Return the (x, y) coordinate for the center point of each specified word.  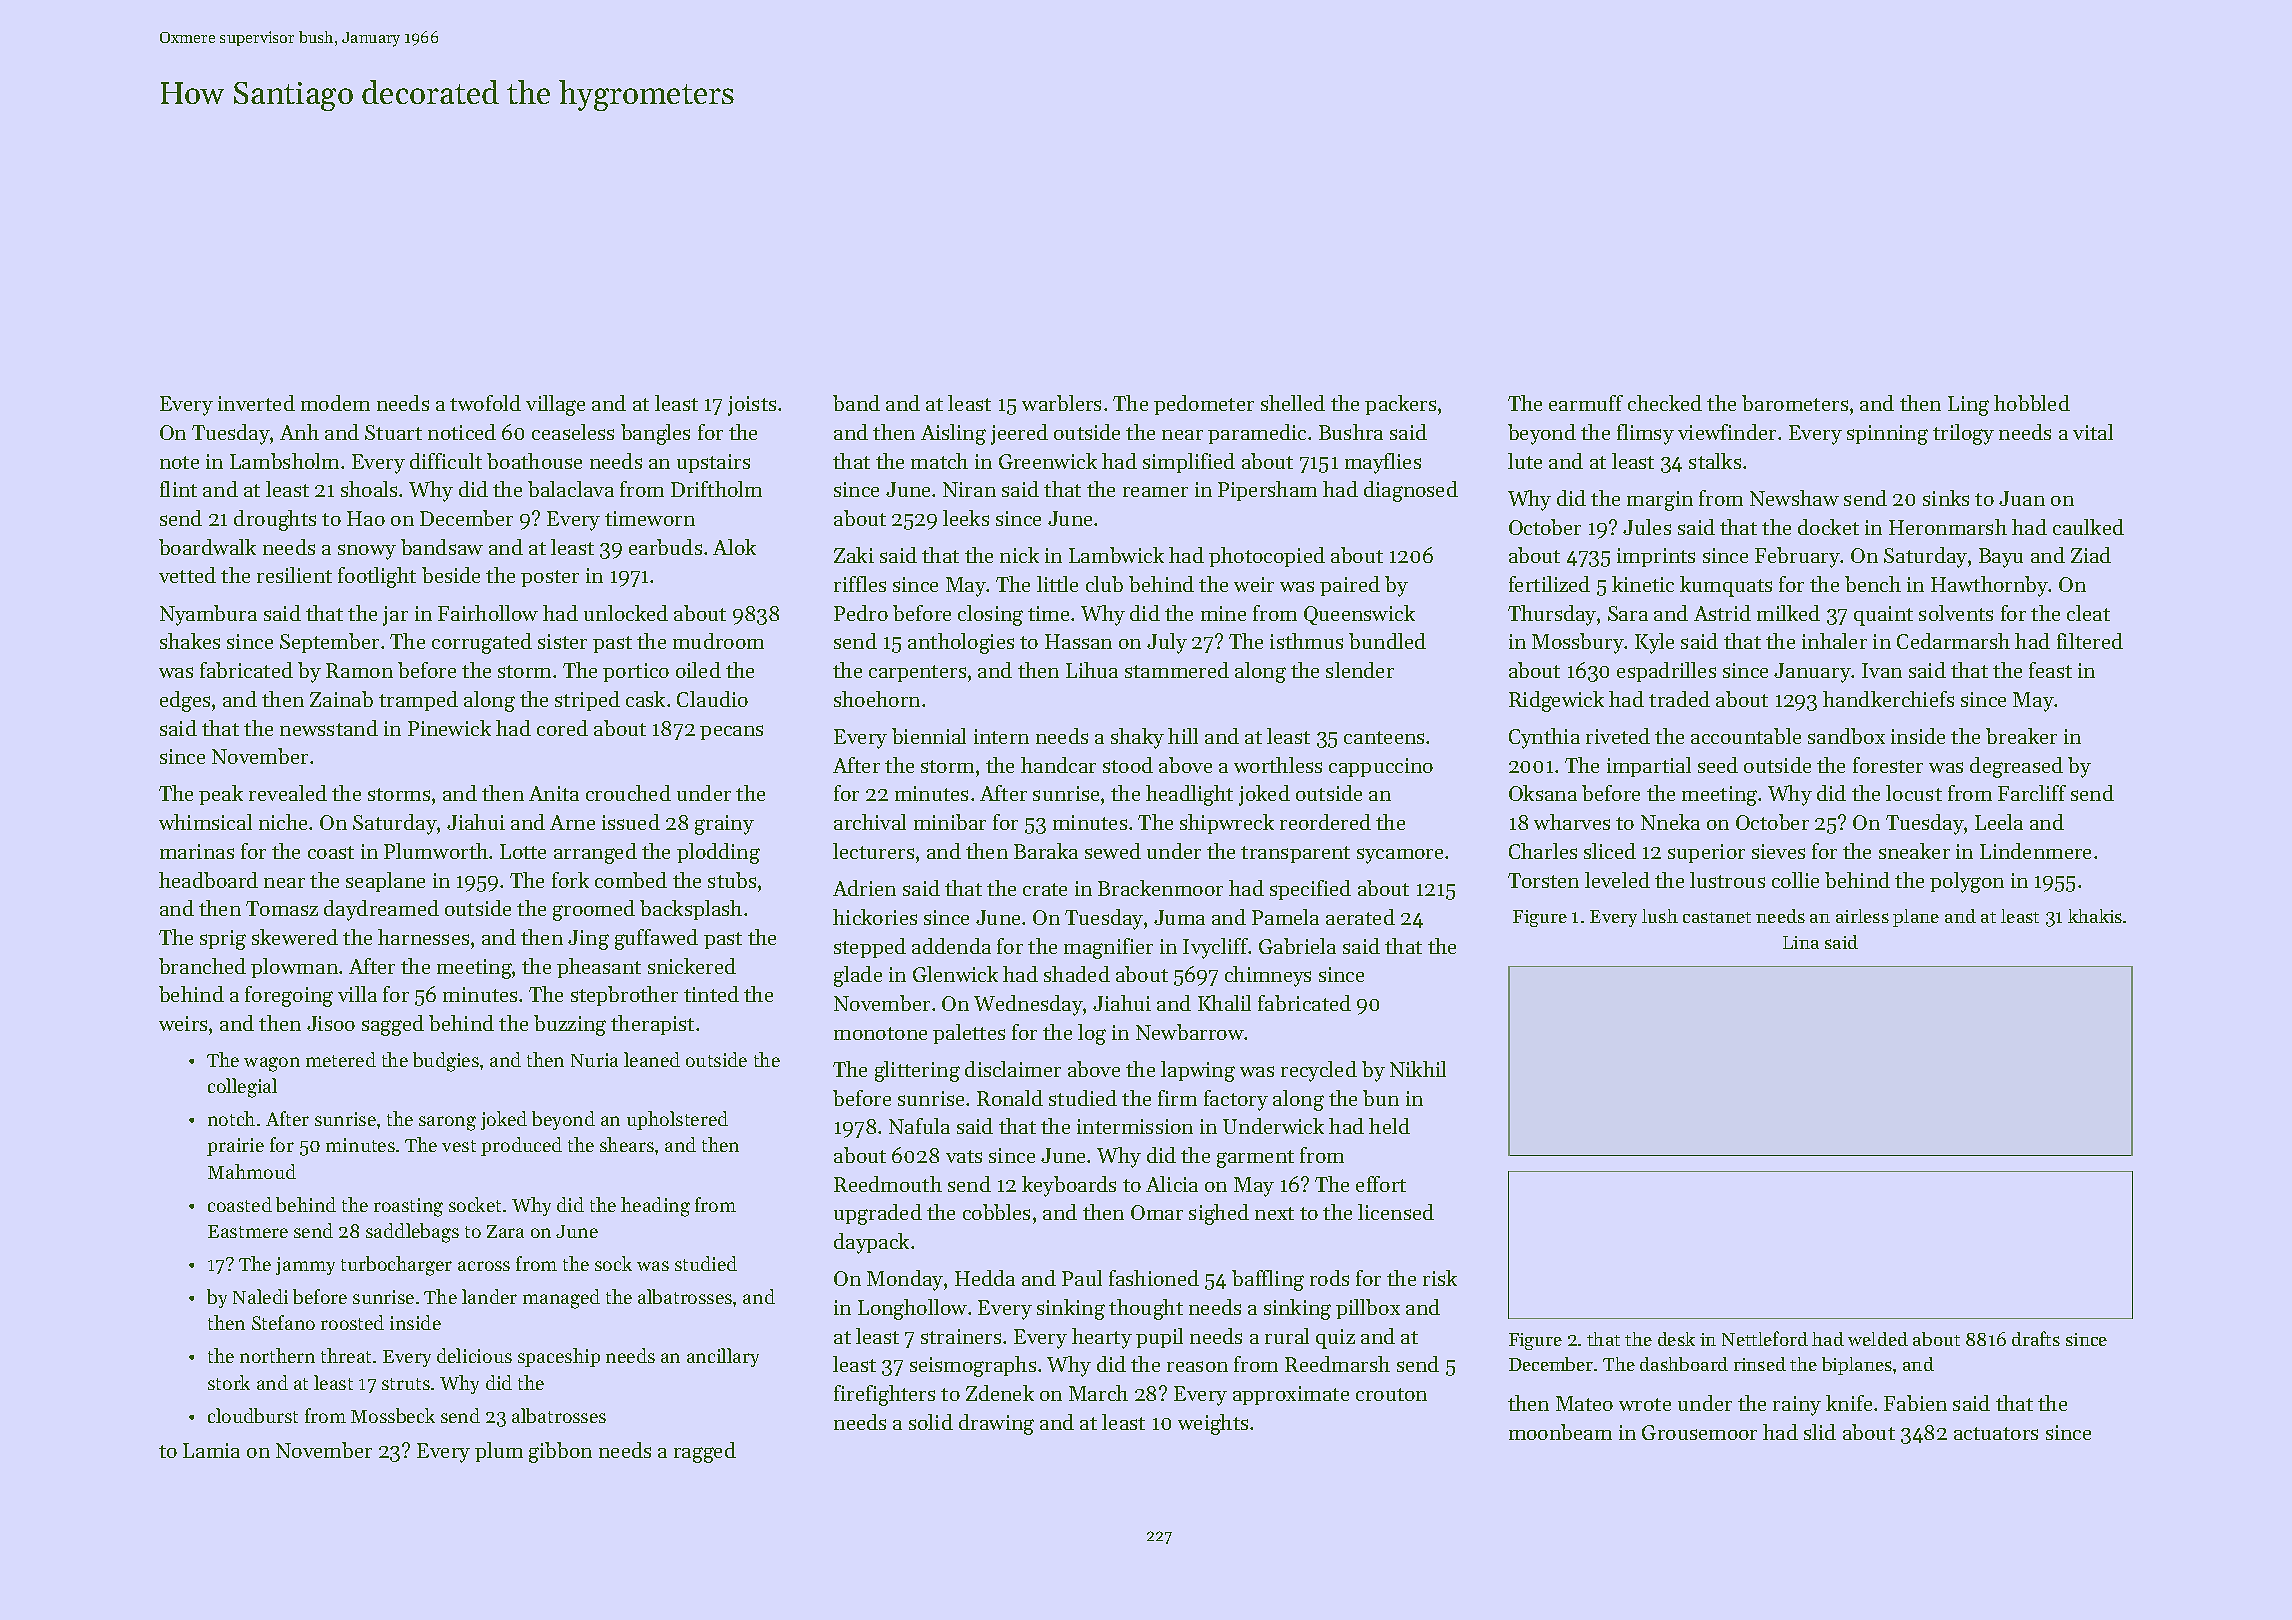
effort (1381, 1184)
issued (631, 822)
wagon (272, 1064)
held (1389, 1126)
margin (1660, 501)
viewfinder (1727, 432)
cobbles (996, 1212)
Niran (969, 489)
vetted (187, 575)
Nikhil (1418, 1069)
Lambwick (1116, 555)
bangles (655, 434)
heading (655, 1207)
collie (1795, 880)
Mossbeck (393, 1415)
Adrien (864, 888)
